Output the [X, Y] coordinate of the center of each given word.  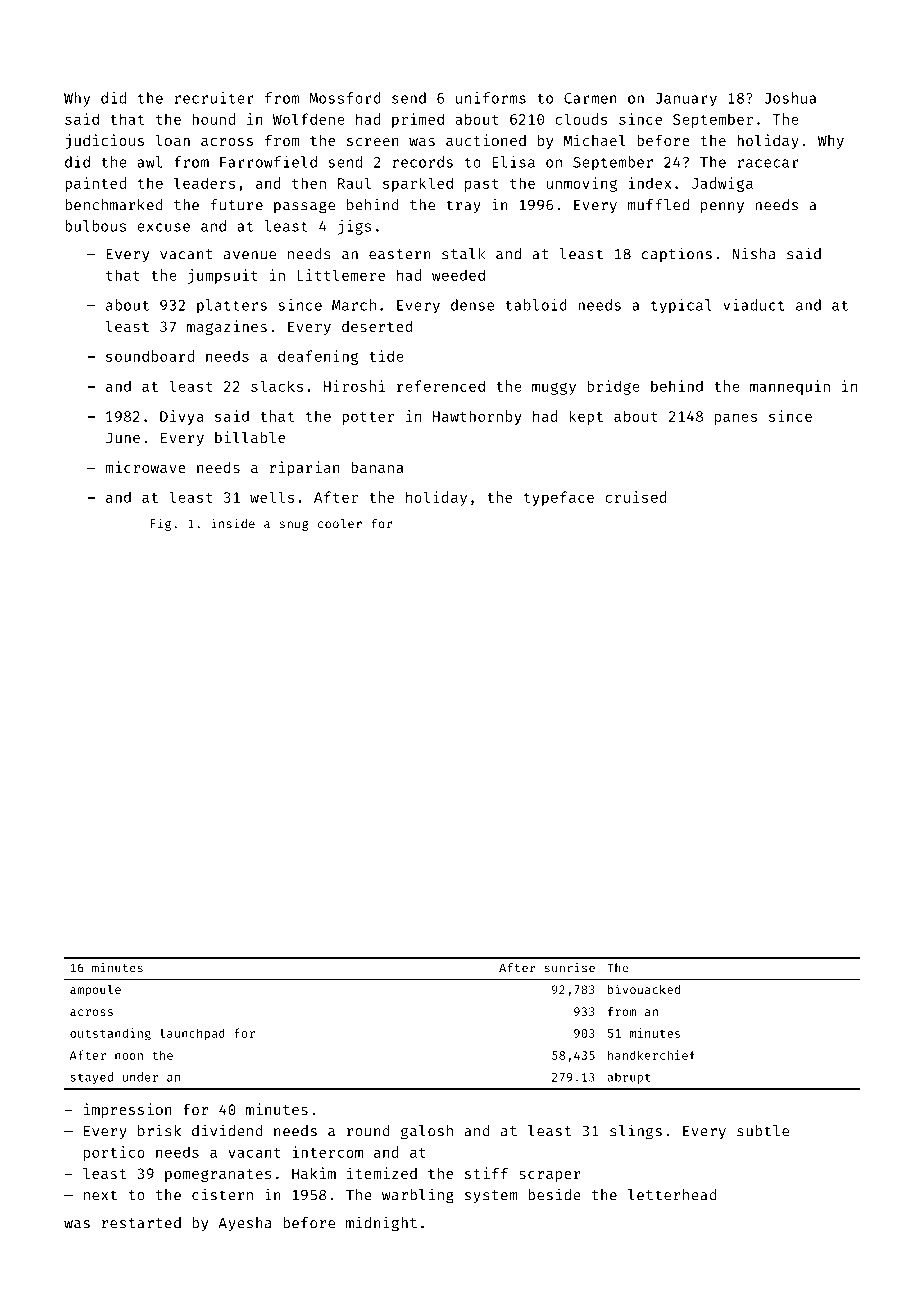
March [354, 305]
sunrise [569, 968]
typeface [559, 498]
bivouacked [644, 989]
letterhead [672, 1195]
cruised [636, 497]
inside [233, 523]
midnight [381, 1224]
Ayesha [245, 1224]
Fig [160, 524]
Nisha [754, 253]
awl [149, 162]
